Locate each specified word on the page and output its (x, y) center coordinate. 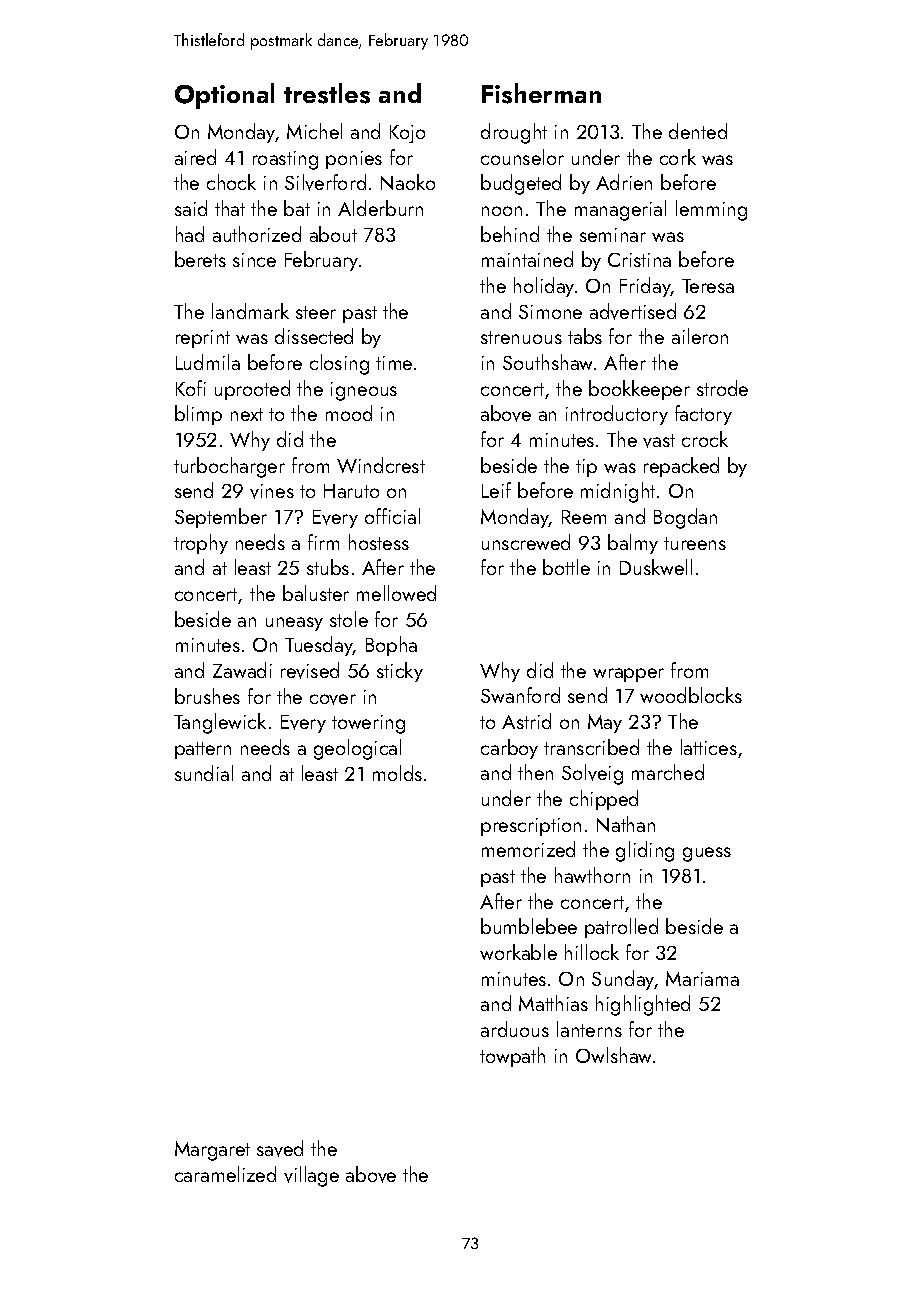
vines (272, 491)
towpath (512, 1057)
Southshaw (547, 362)
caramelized (225, 1174)
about (333, 234)
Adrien (624, 182)
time (394, 363)
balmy (633, 544)
